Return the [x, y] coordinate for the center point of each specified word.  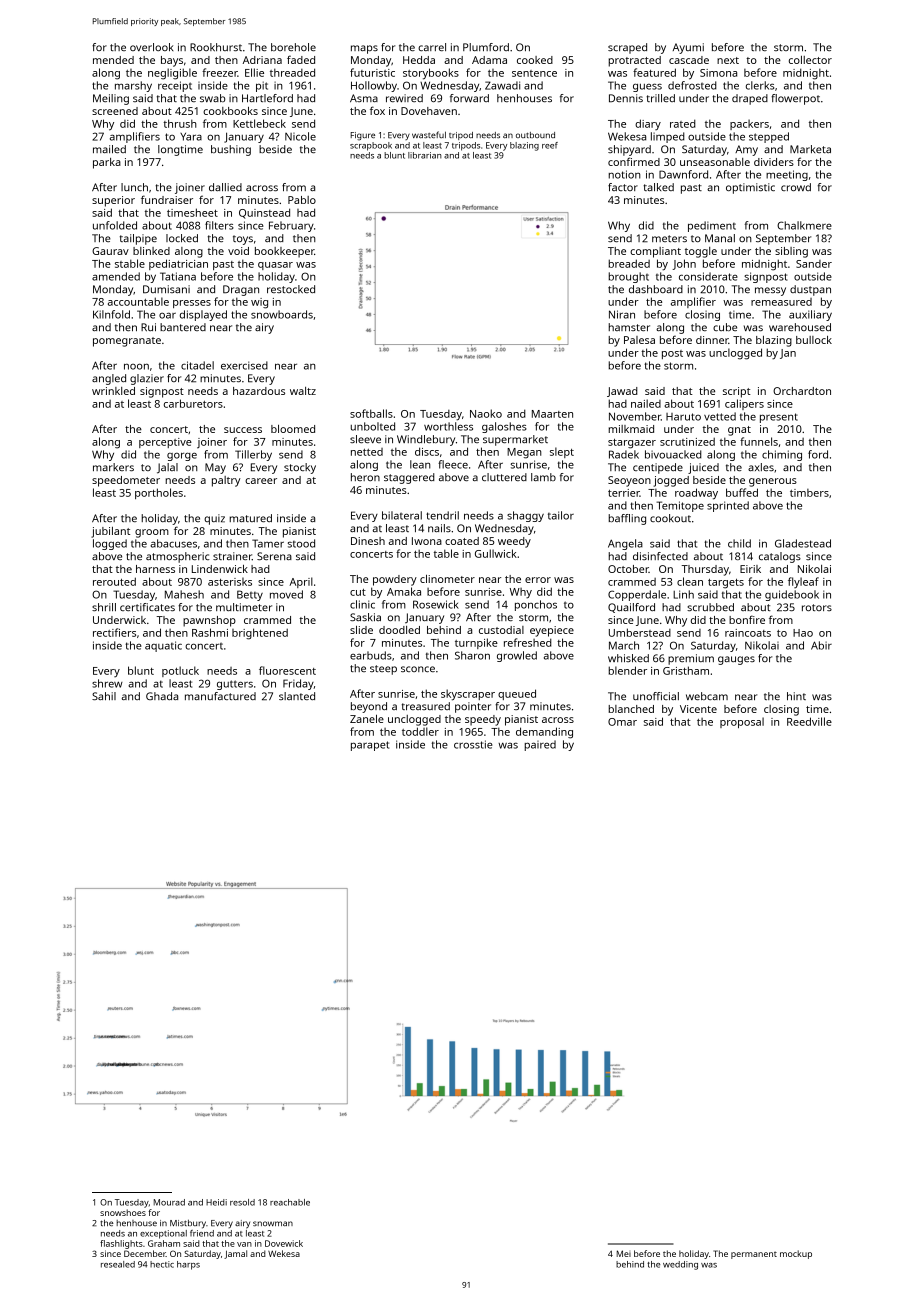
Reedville [809, 721]
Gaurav [110, 251]
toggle [701, 252]
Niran [622, 314]
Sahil [104, 696]
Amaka [404, 591]
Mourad [169, 1202]
